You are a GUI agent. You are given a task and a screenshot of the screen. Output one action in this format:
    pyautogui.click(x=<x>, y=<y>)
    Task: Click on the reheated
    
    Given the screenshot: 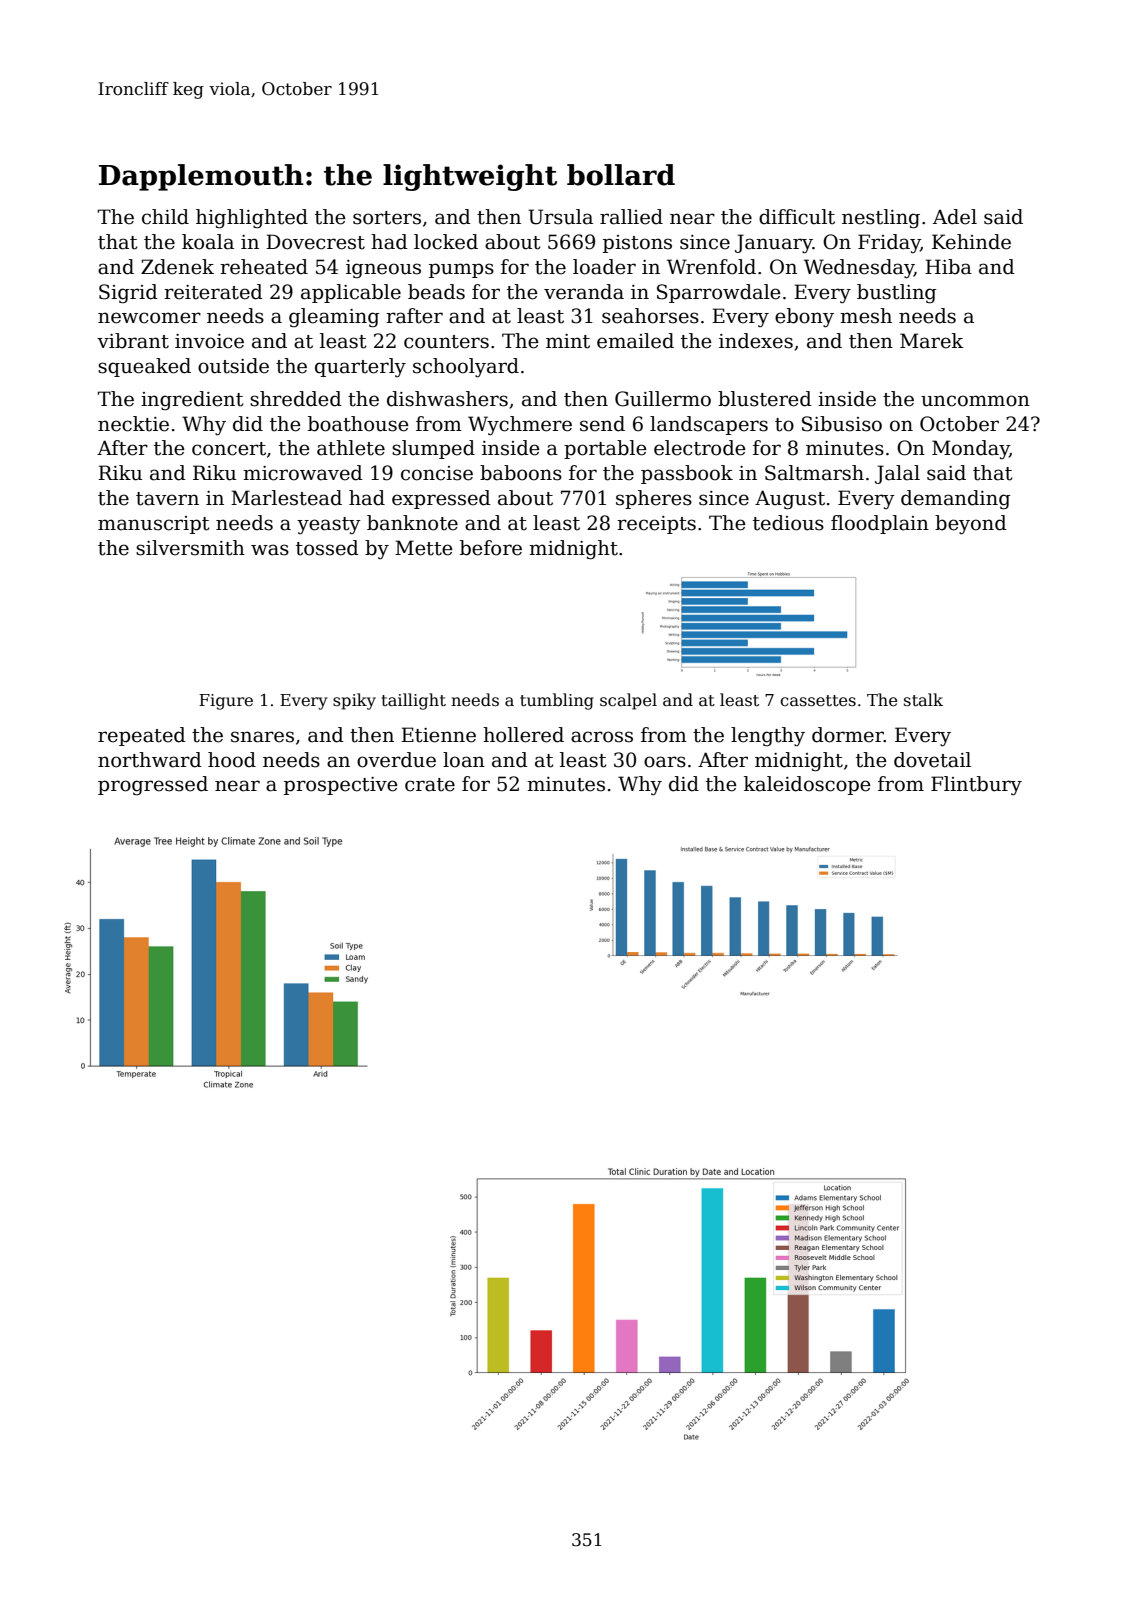 What is the action you would take?
    pyautogui.click(x=264, y=267)
